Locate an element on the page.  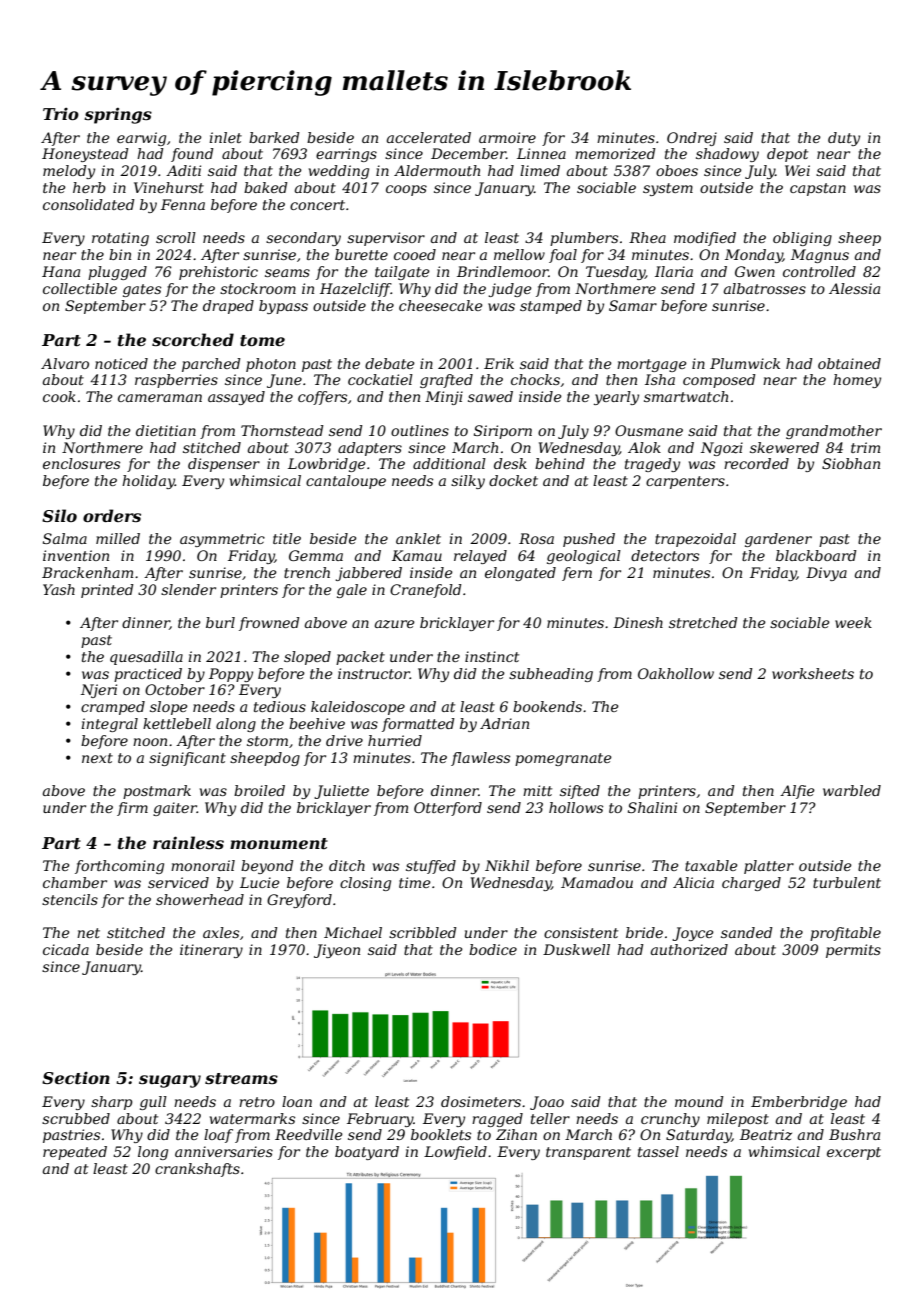
relayed is located at coordinates (480, 557).
